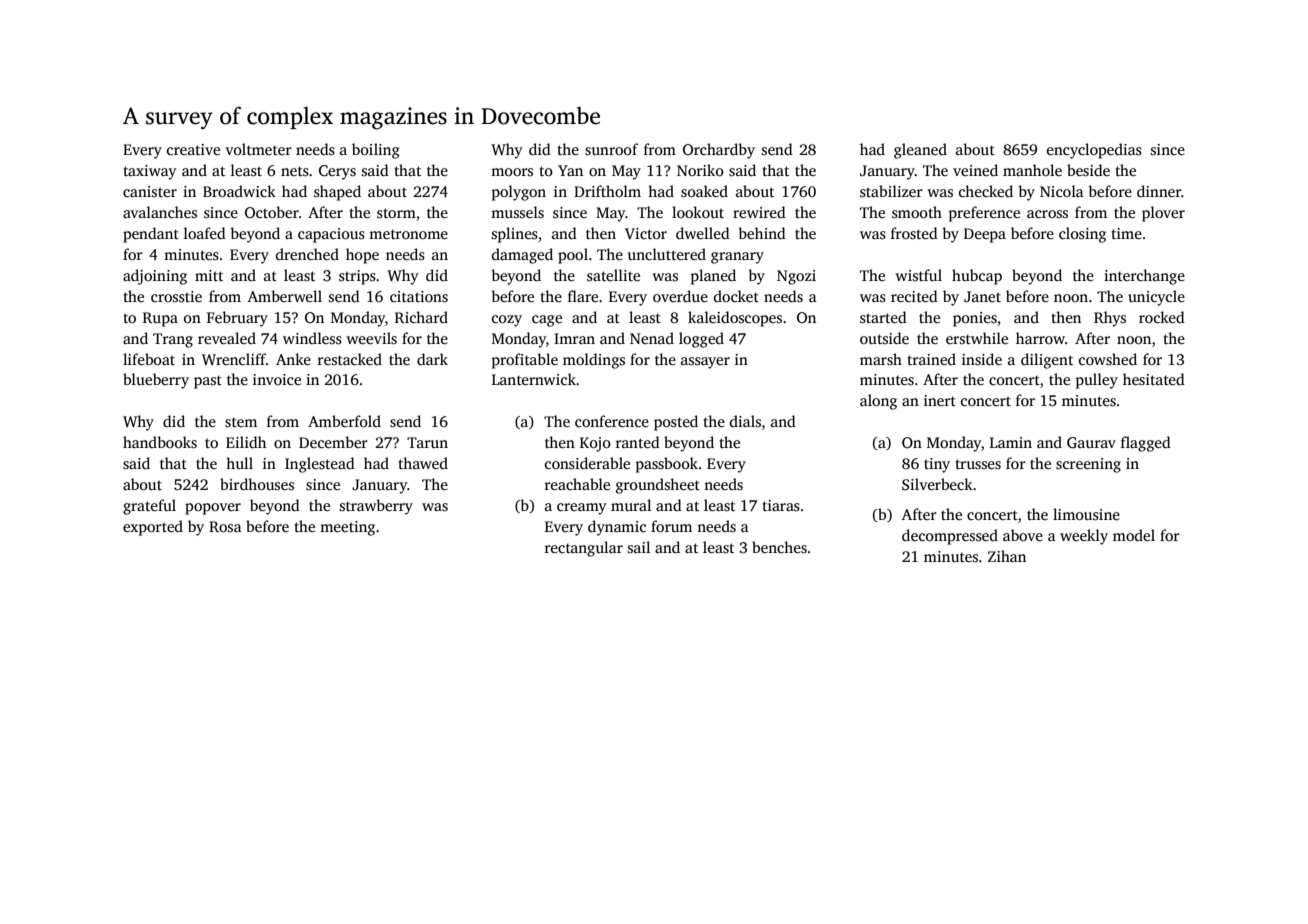 This screenshot has height=924, width=1308. Describe the element at coordinates (176, 297) in the screenshot. I see `crosstie` at that location.
